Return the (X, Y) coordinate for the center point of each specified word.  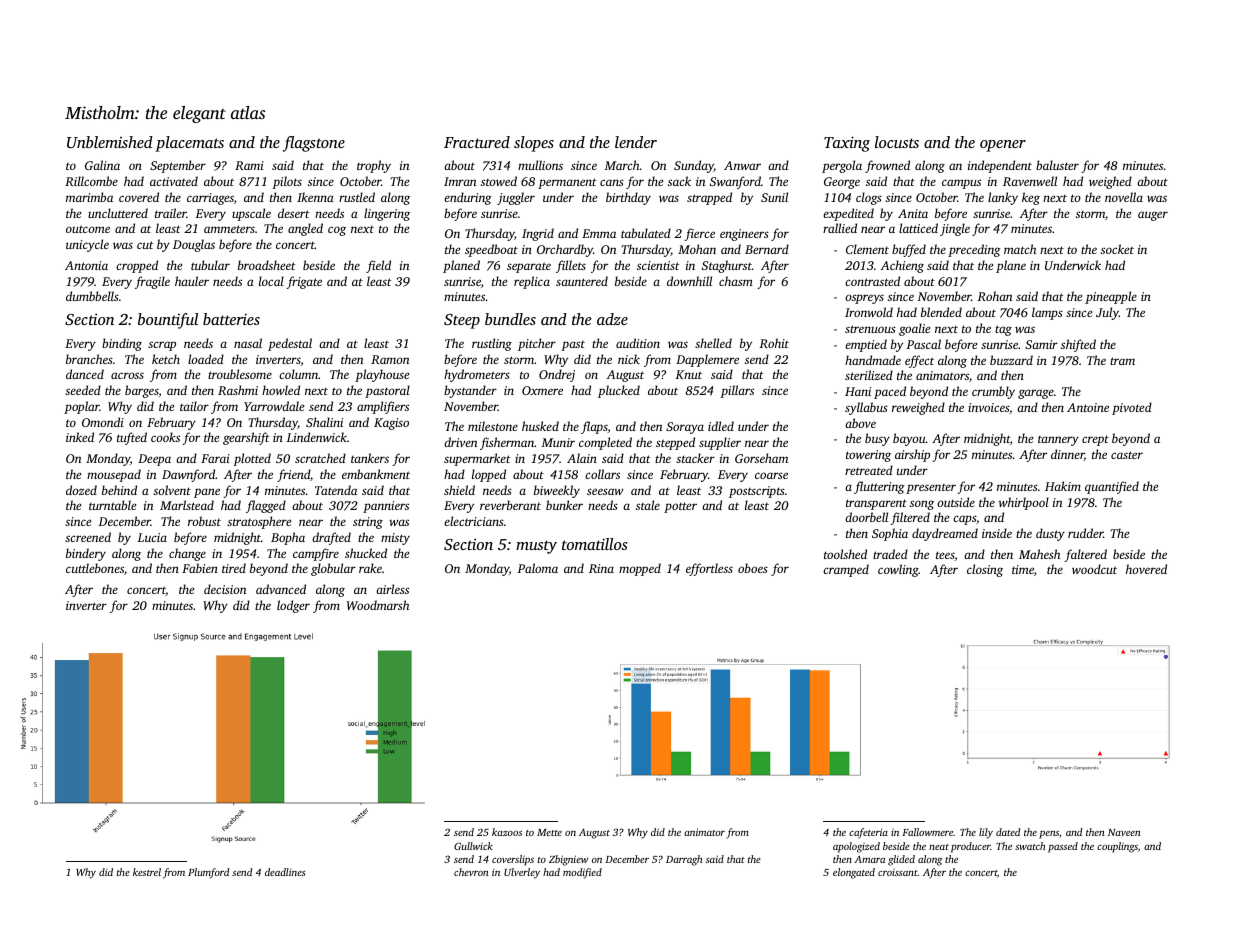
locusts (897, 142)
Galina (102, 165)
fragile (152, 282)
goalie (914, 329)
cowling (898, 570)
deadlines (285, 872)
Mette (549, 832)
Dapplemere (707, 360)
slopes (534, 144)
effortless (709, 569)
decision (225, 589)
